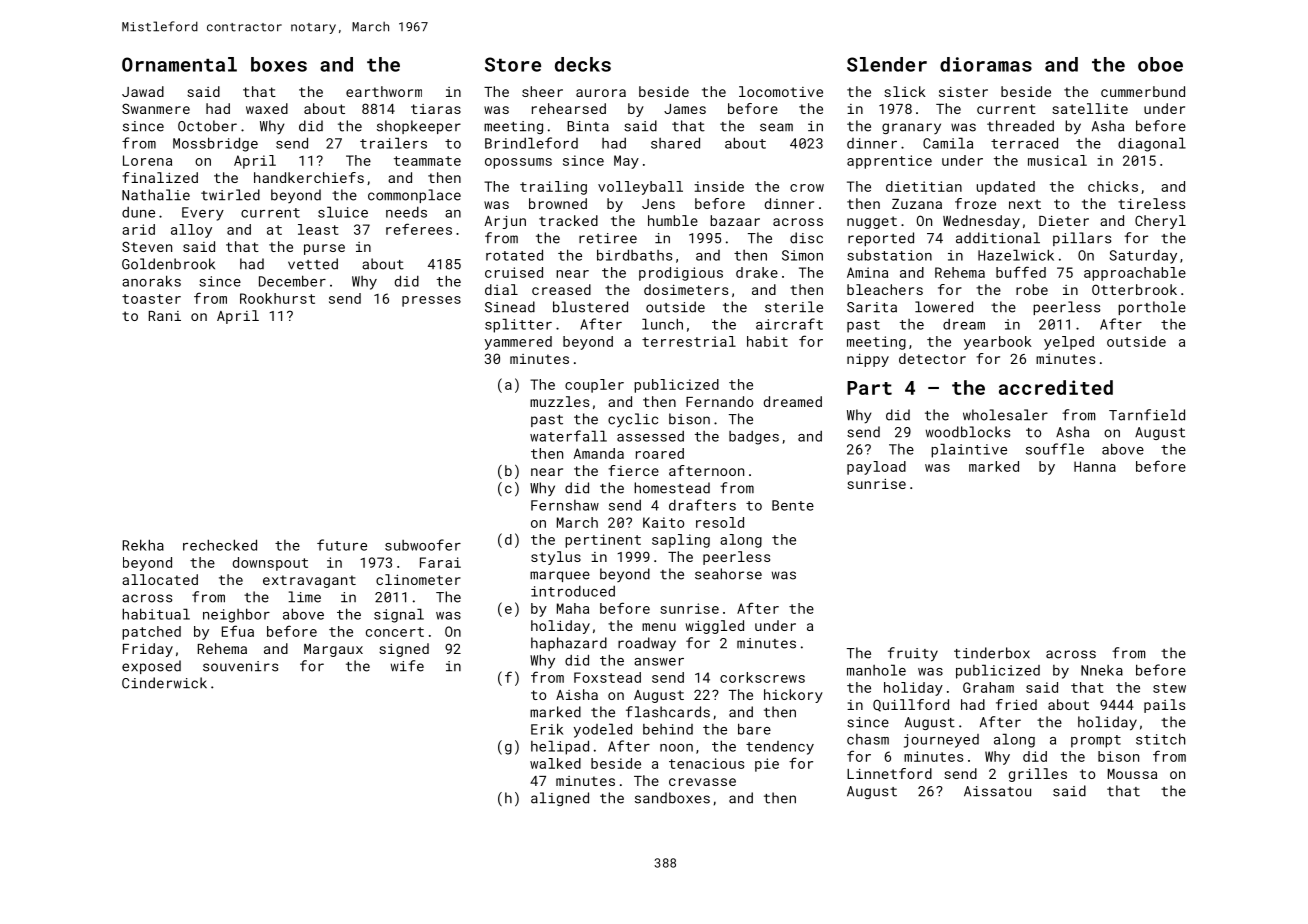 Image resolution: width=1308 pixels, height=924 pixels. Describe the element at coordinates (501, 289) in the screenshot. I see `dial` at that location.
